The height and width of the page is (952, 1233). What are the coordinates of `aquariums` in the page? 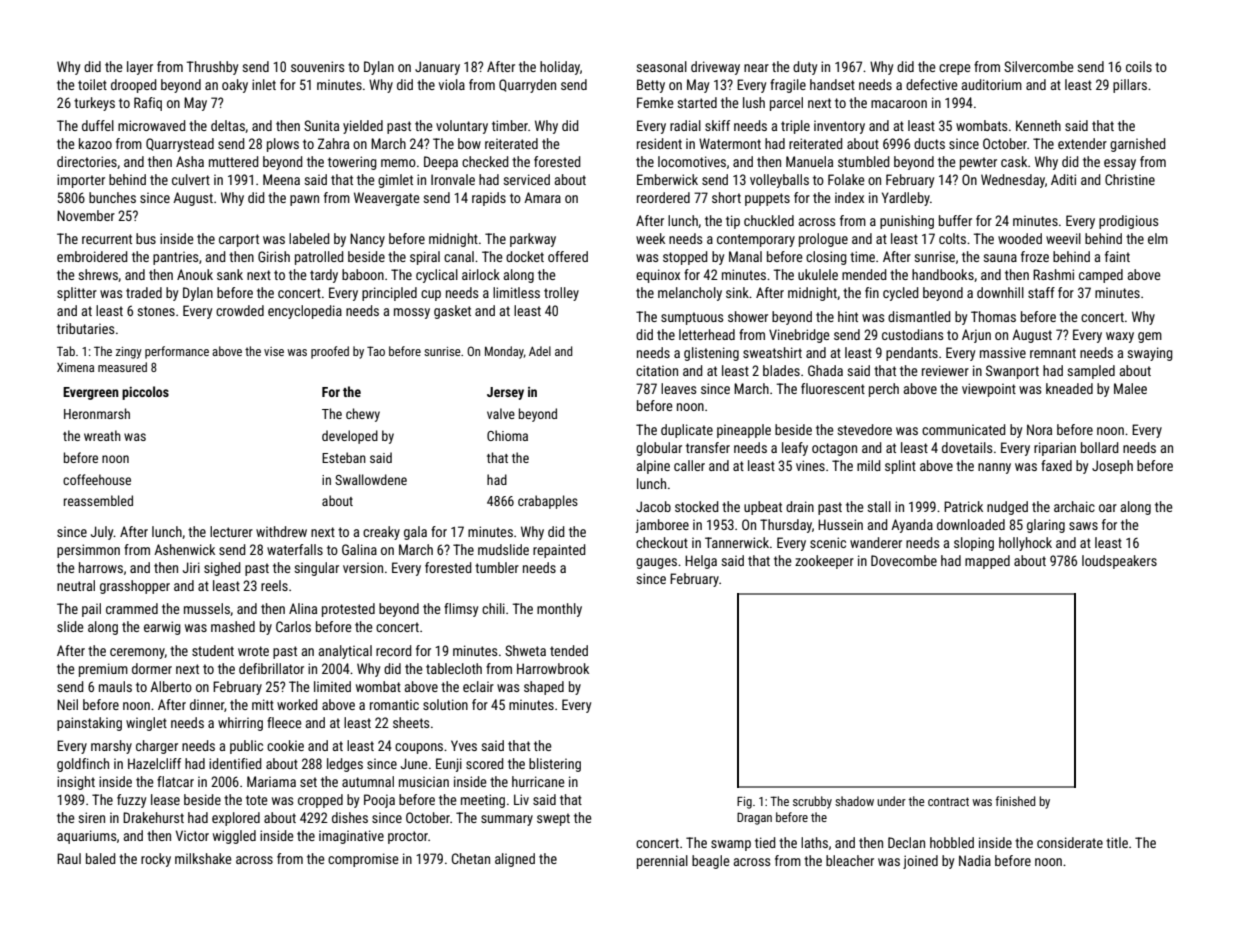 It's located at (86, 837).
